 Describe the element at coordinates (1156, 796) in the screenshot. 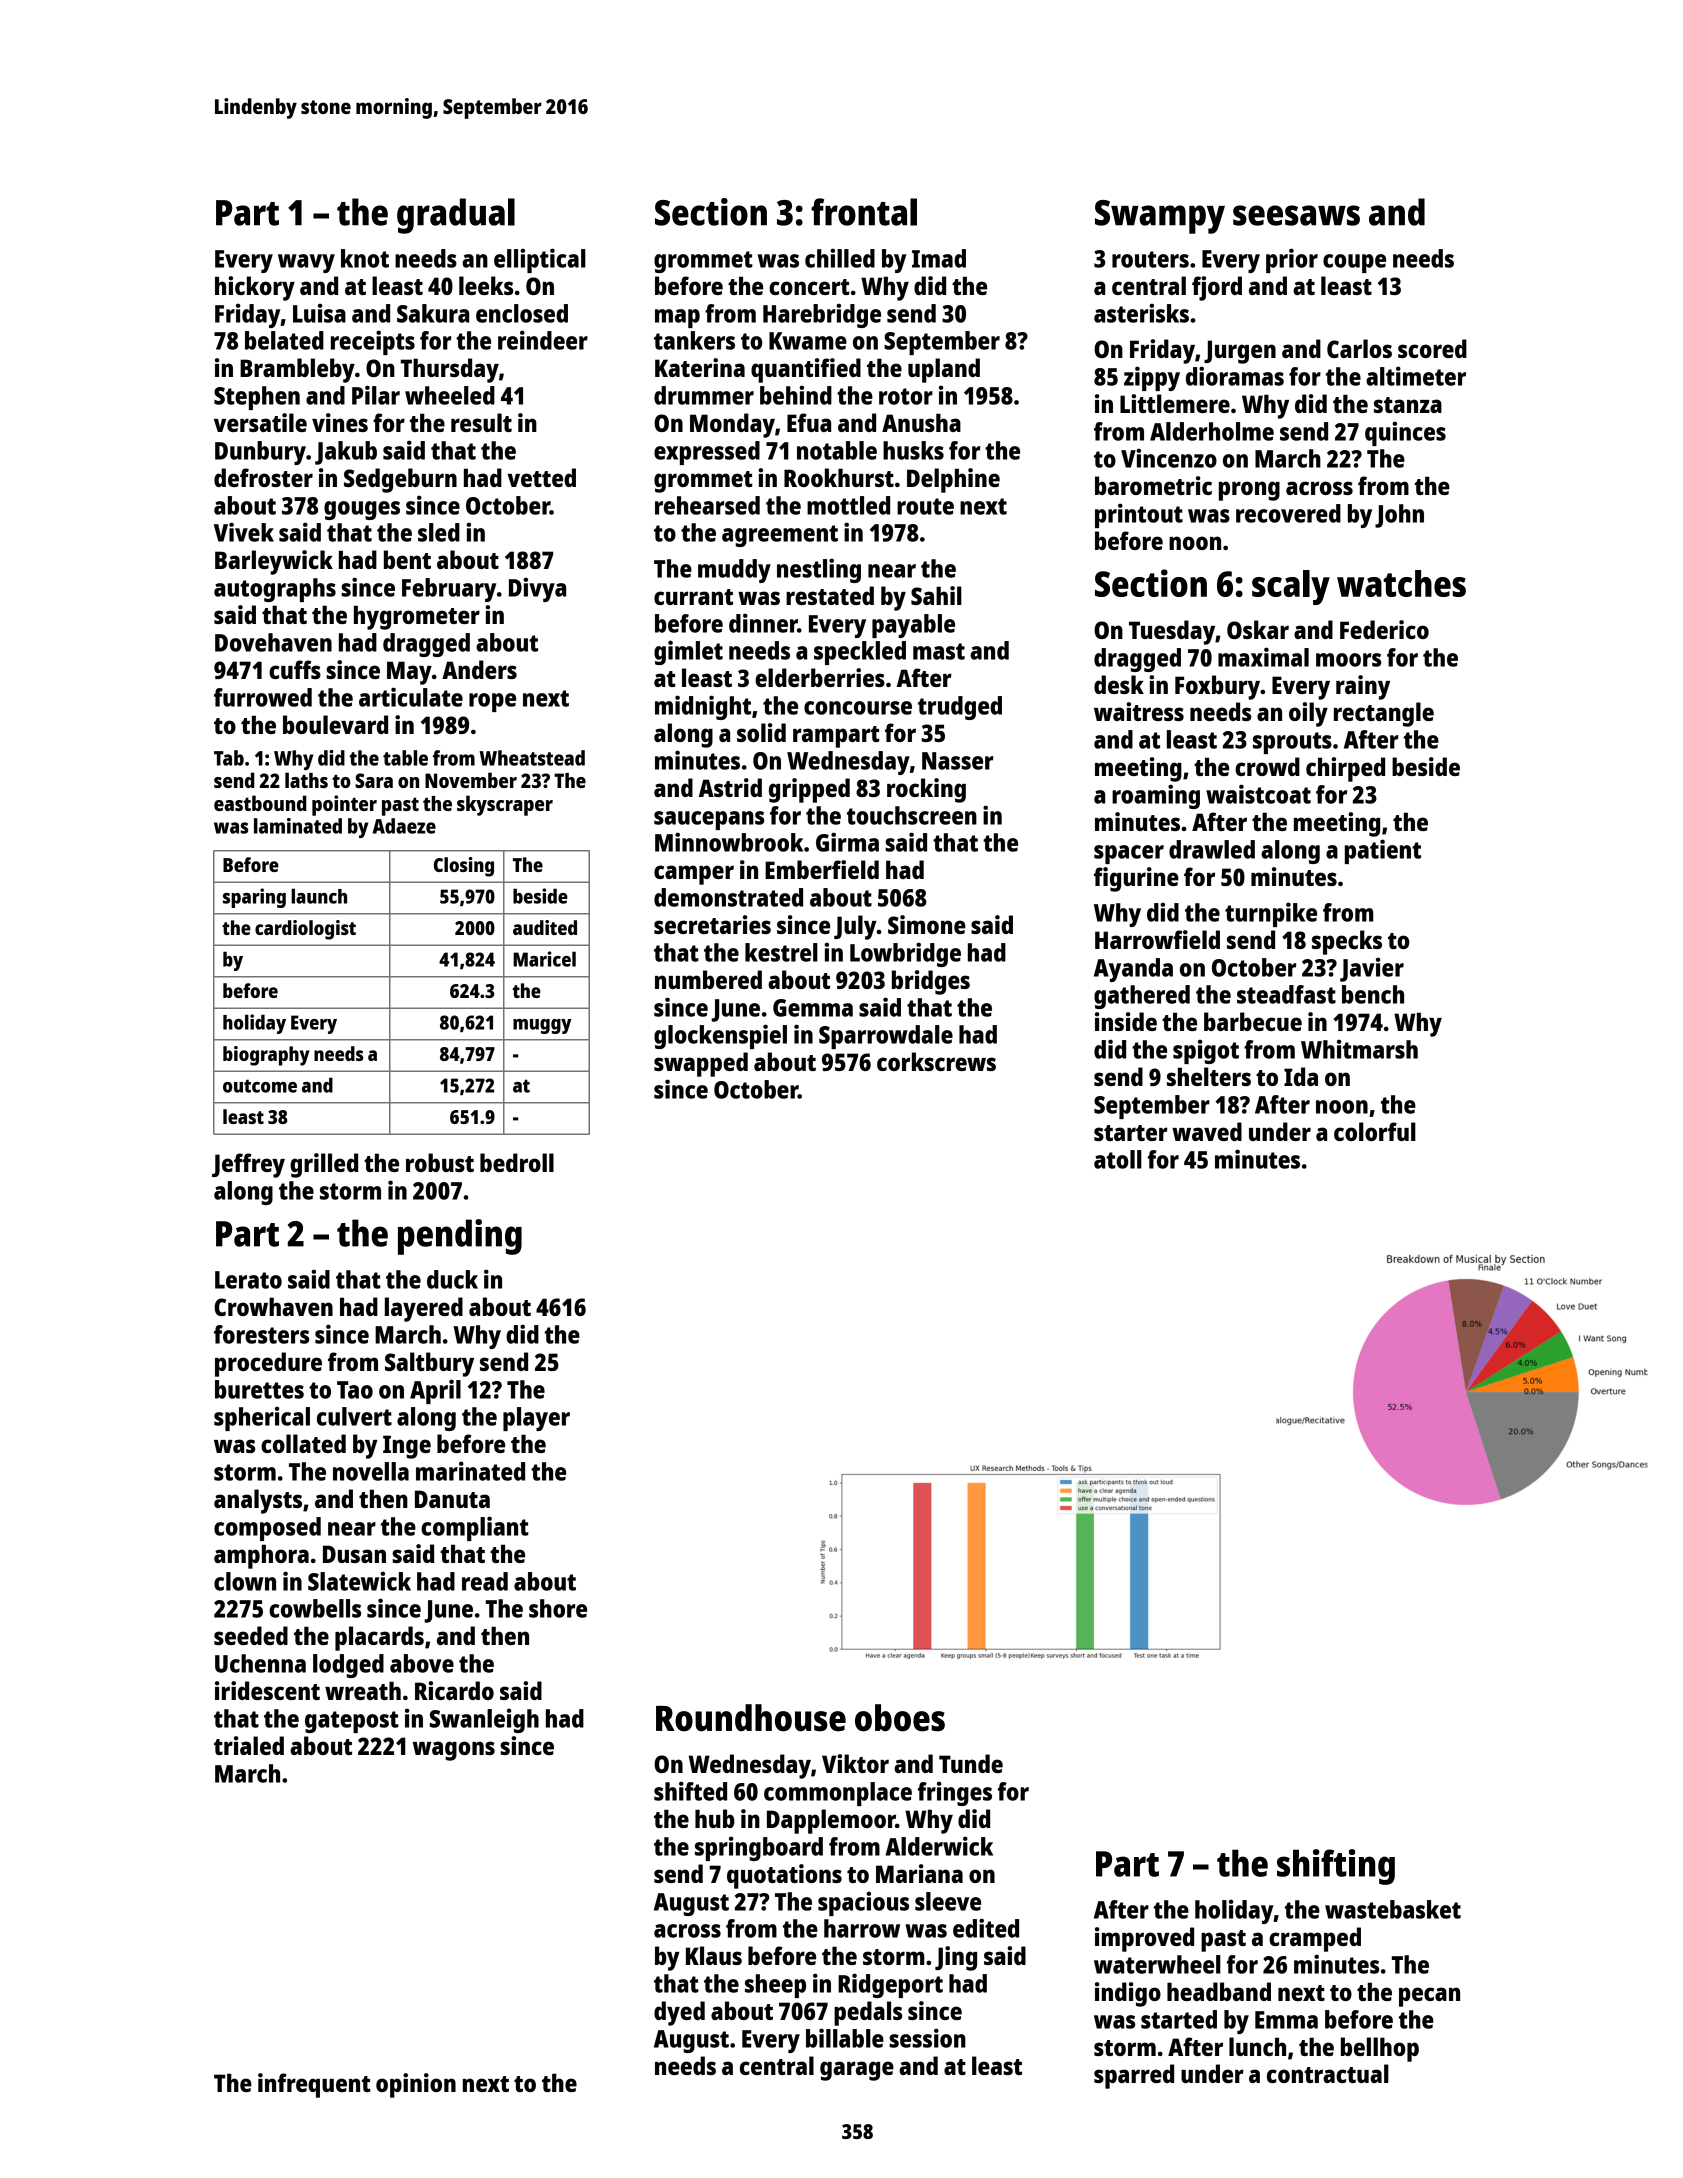

I see `roaming` at that location.
